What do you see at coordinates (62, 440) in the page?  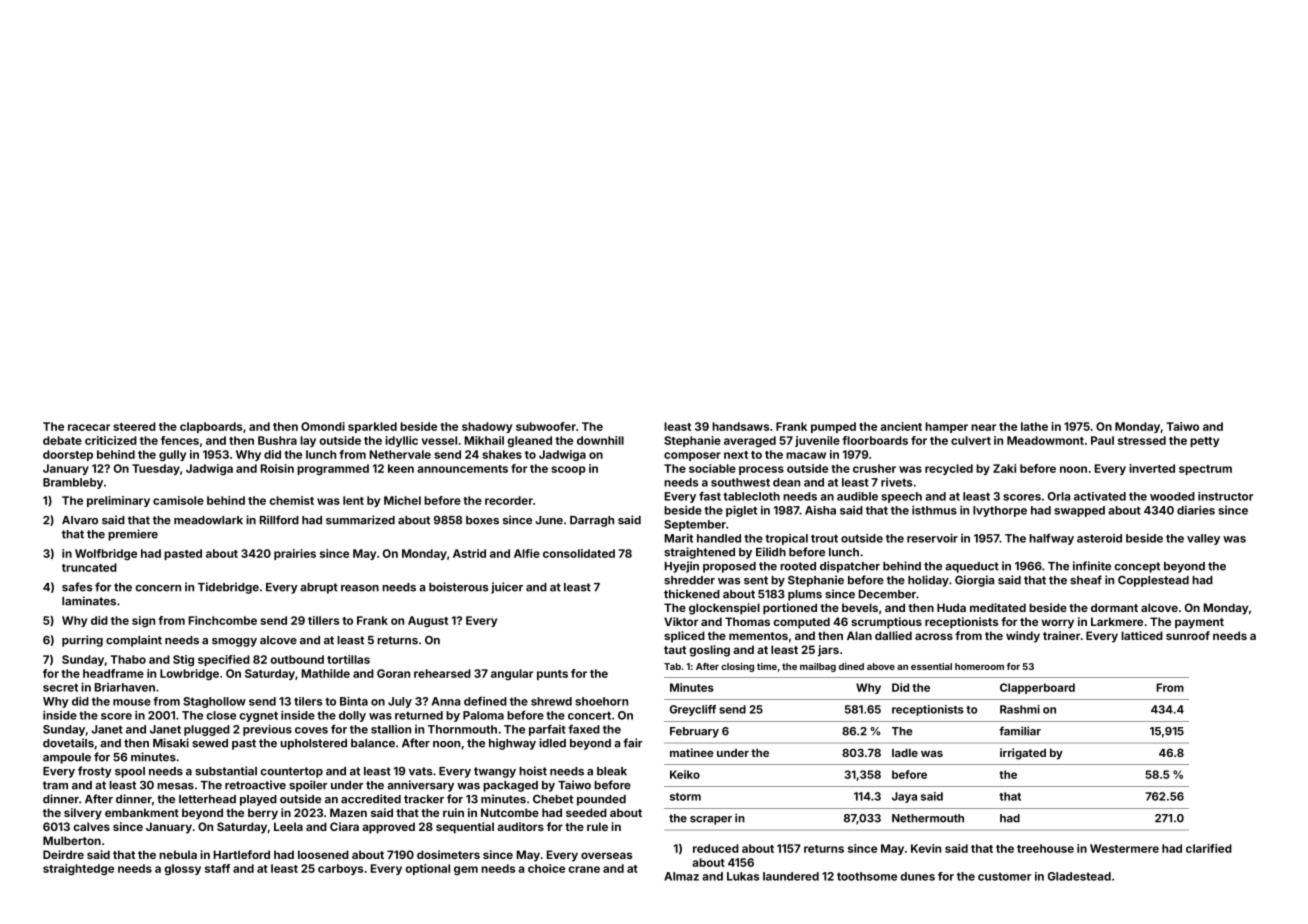 I see `debate` at bounding box center [62, 440].
